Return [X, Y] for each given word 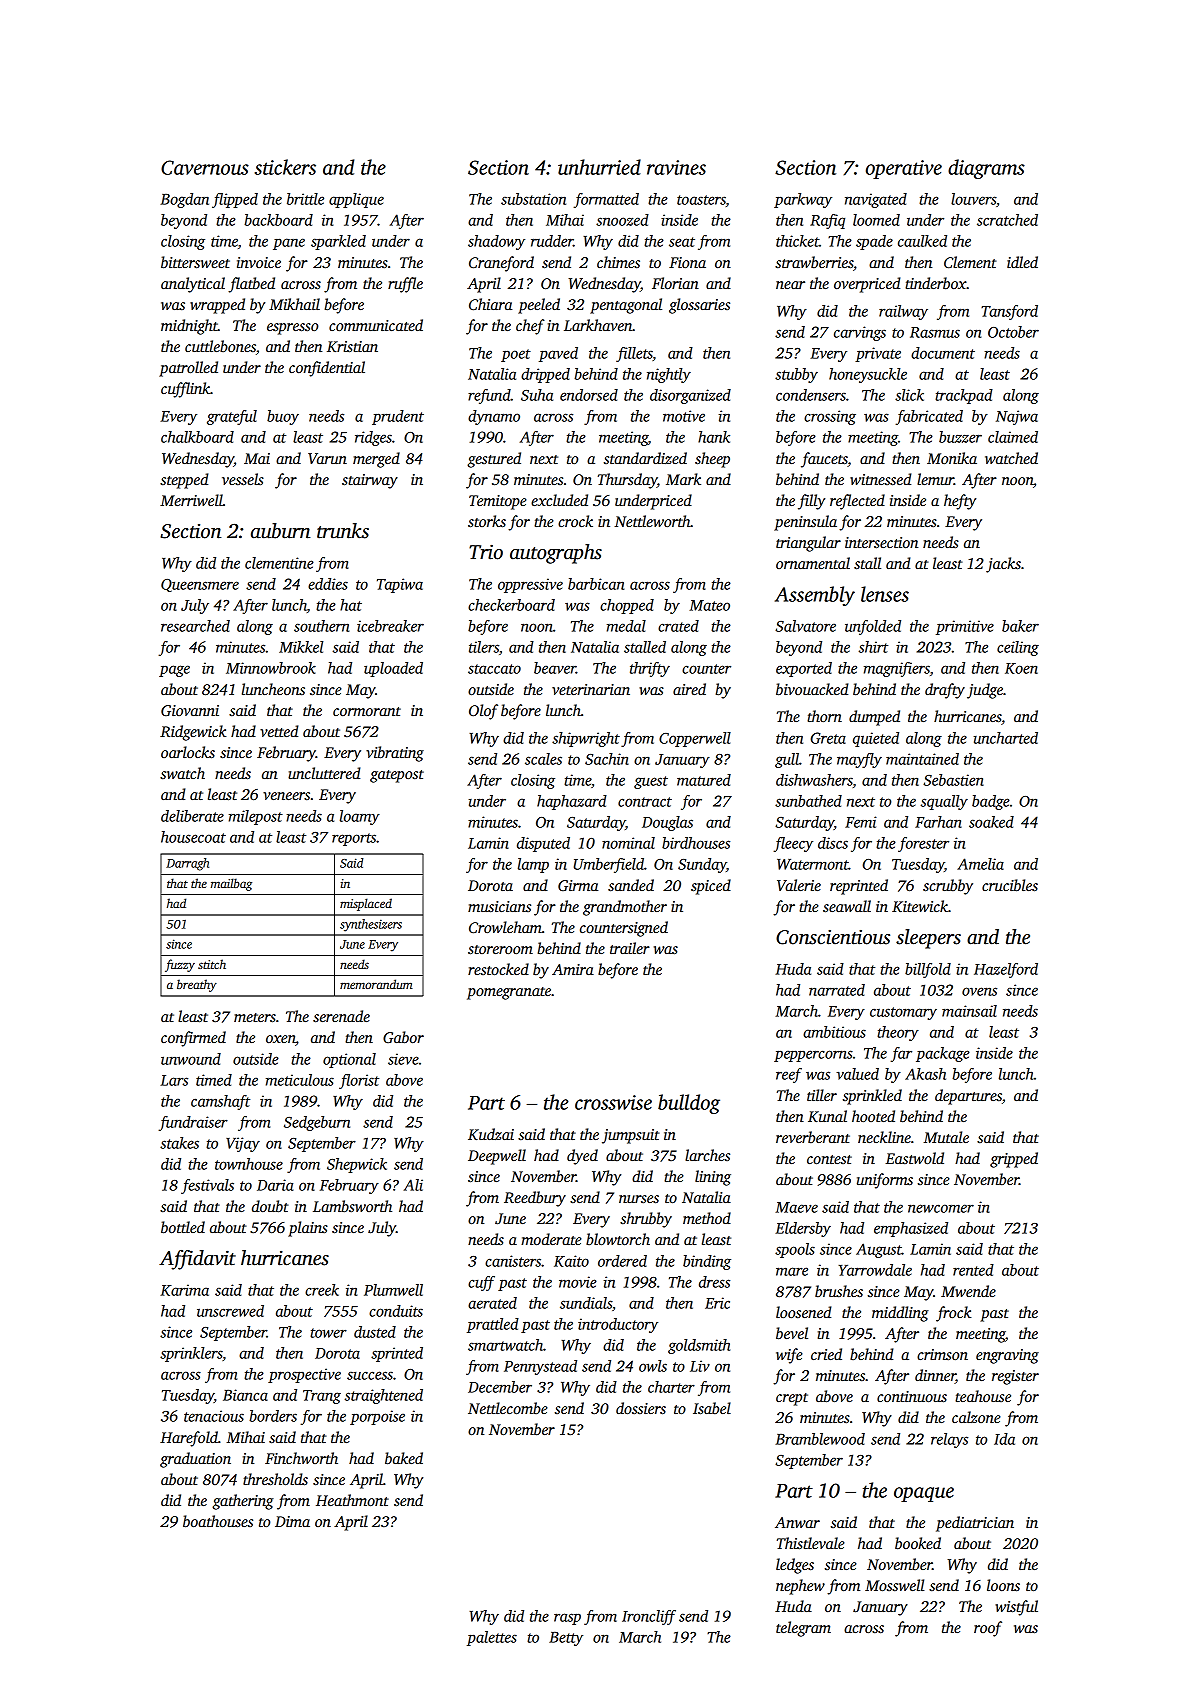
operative [904, 169]
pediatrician [975, 1524]
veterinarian [591, 689]
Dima [292, 1521]
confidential [327, 369]
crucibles [1010, 885]
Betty [566, 1639]
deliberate [192, 816]
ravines [676, 167]
